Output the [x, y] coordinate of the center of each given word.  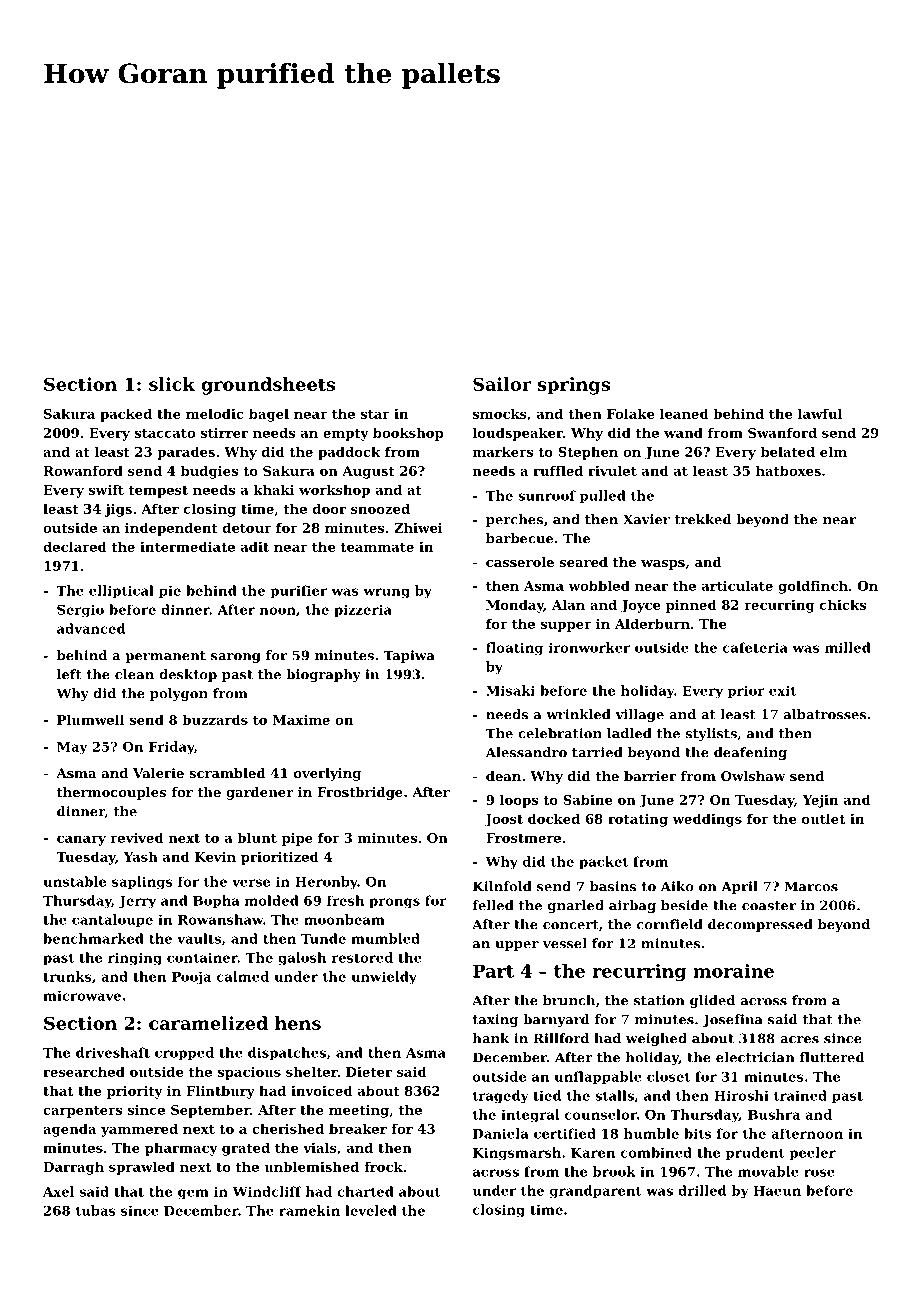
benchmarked [93, 938]
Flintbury [220, 1092]
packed [126, 415]
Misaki [510, 690]
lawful [820, 413]
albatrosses [825, 714]
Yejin [820, 801]
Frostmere [523, 838]
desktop [188, 675]
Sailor [502, 384]
